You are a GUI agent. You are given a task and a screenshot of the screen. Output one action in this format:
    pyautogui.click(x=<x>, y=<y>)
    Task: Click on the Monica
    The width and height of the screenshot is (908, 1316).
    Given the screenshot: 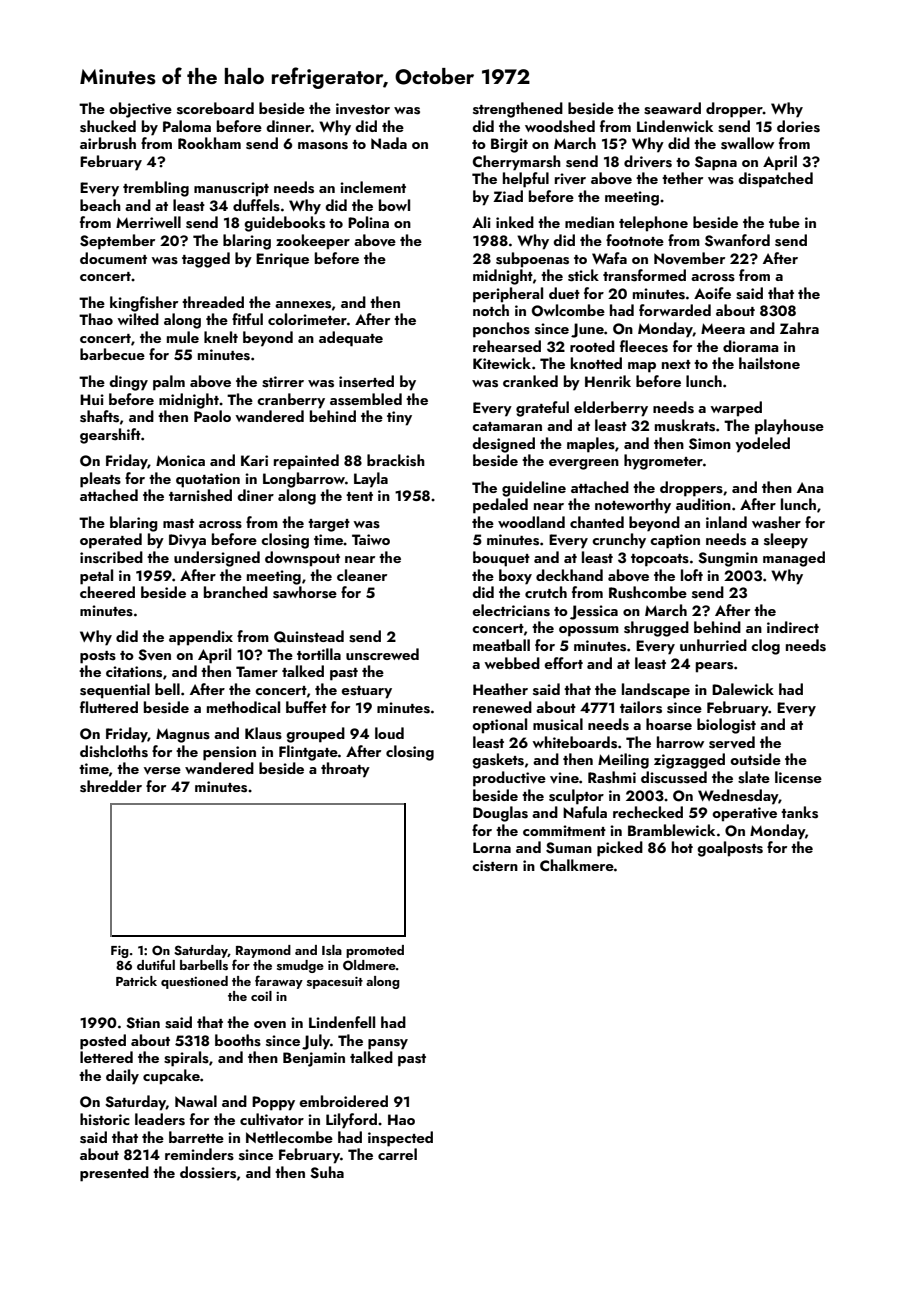 What is the action you would take?
    pyautogui.click(x=180, y=460)
